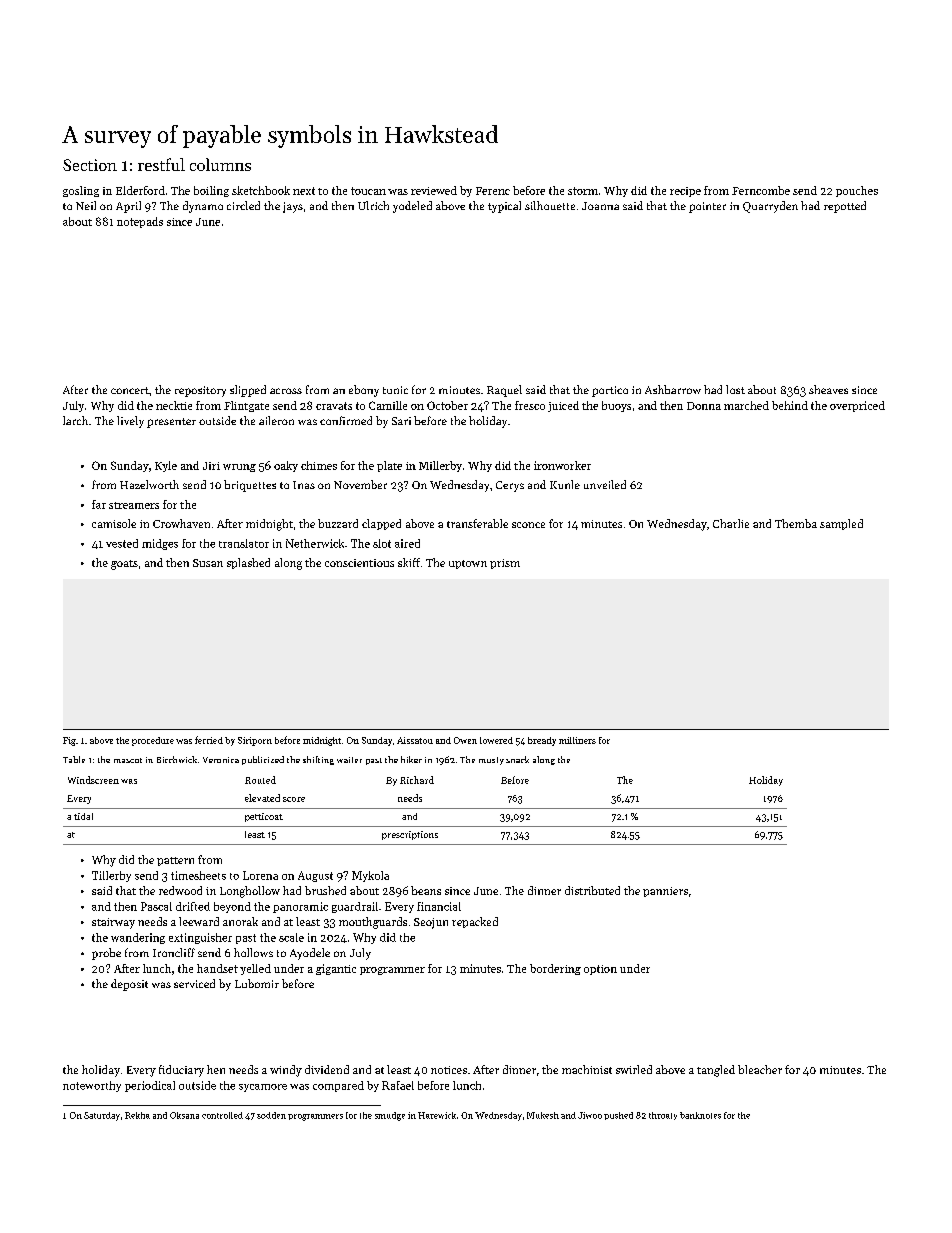 Image resolution: width=952 pixels, height=1233 pixels. I want to click on Saturday, so click(102, 1116).
